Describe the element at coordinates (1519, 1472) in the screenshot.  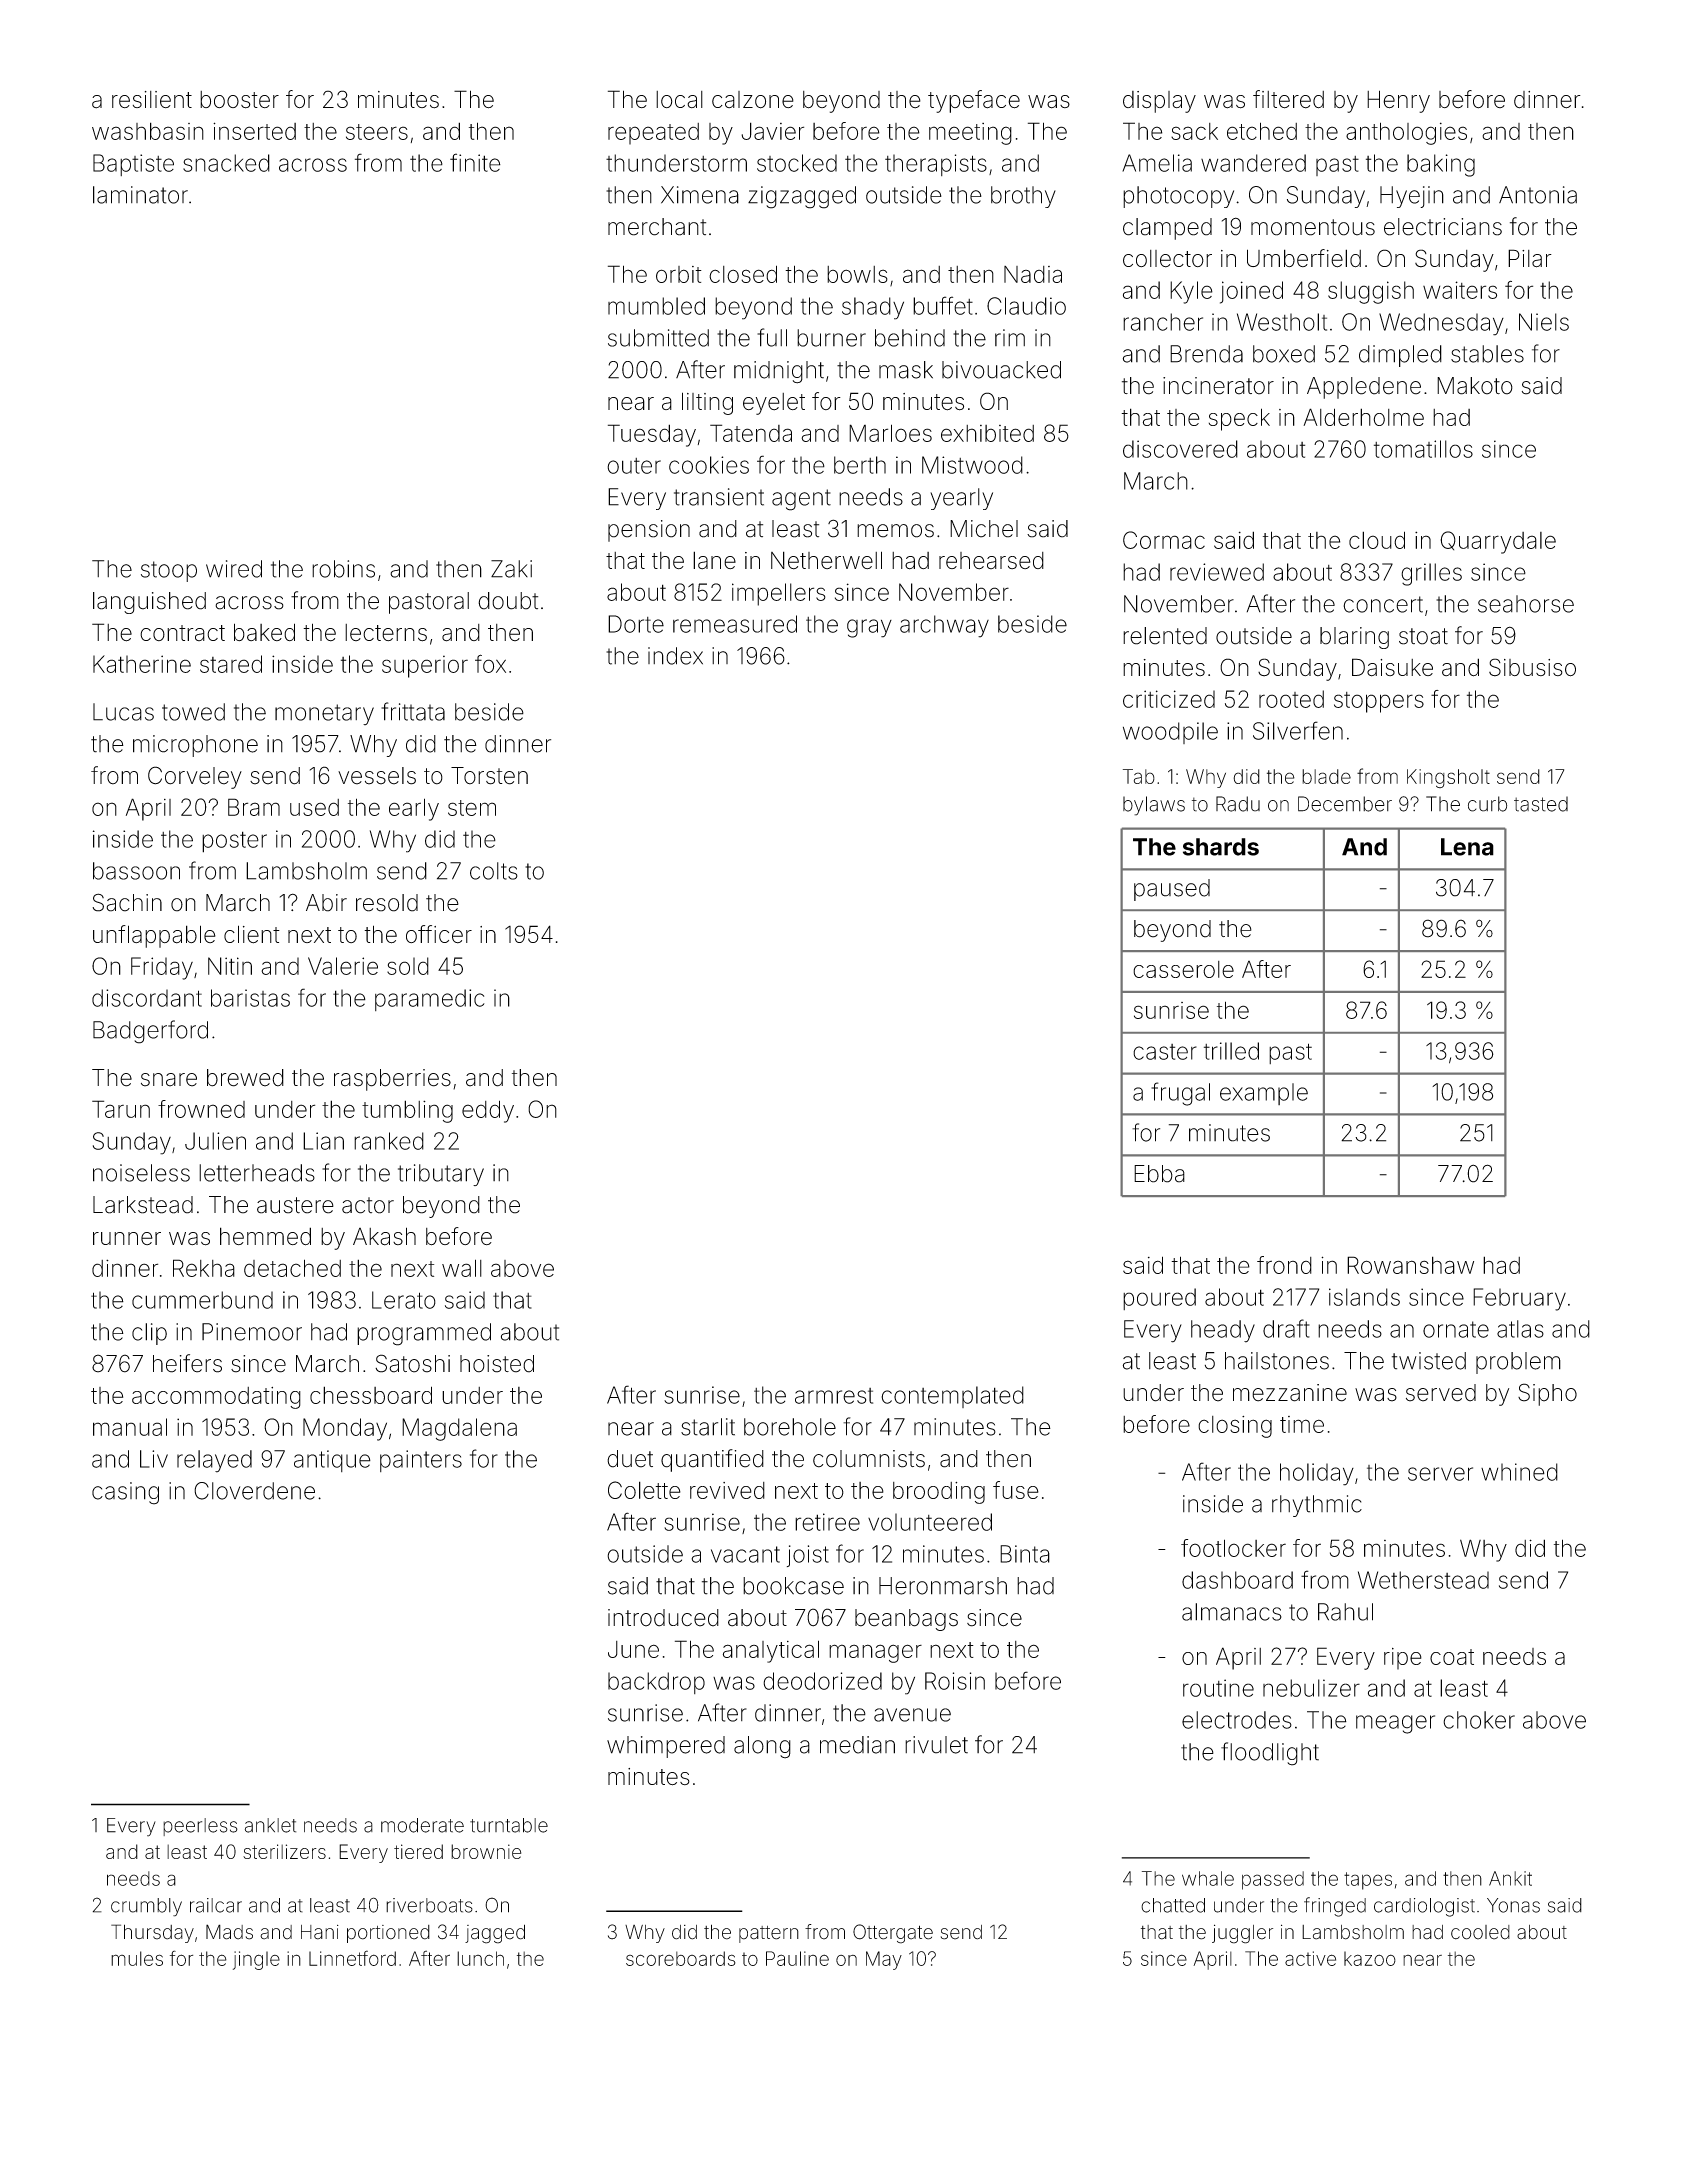
I see `whined` at that location.
